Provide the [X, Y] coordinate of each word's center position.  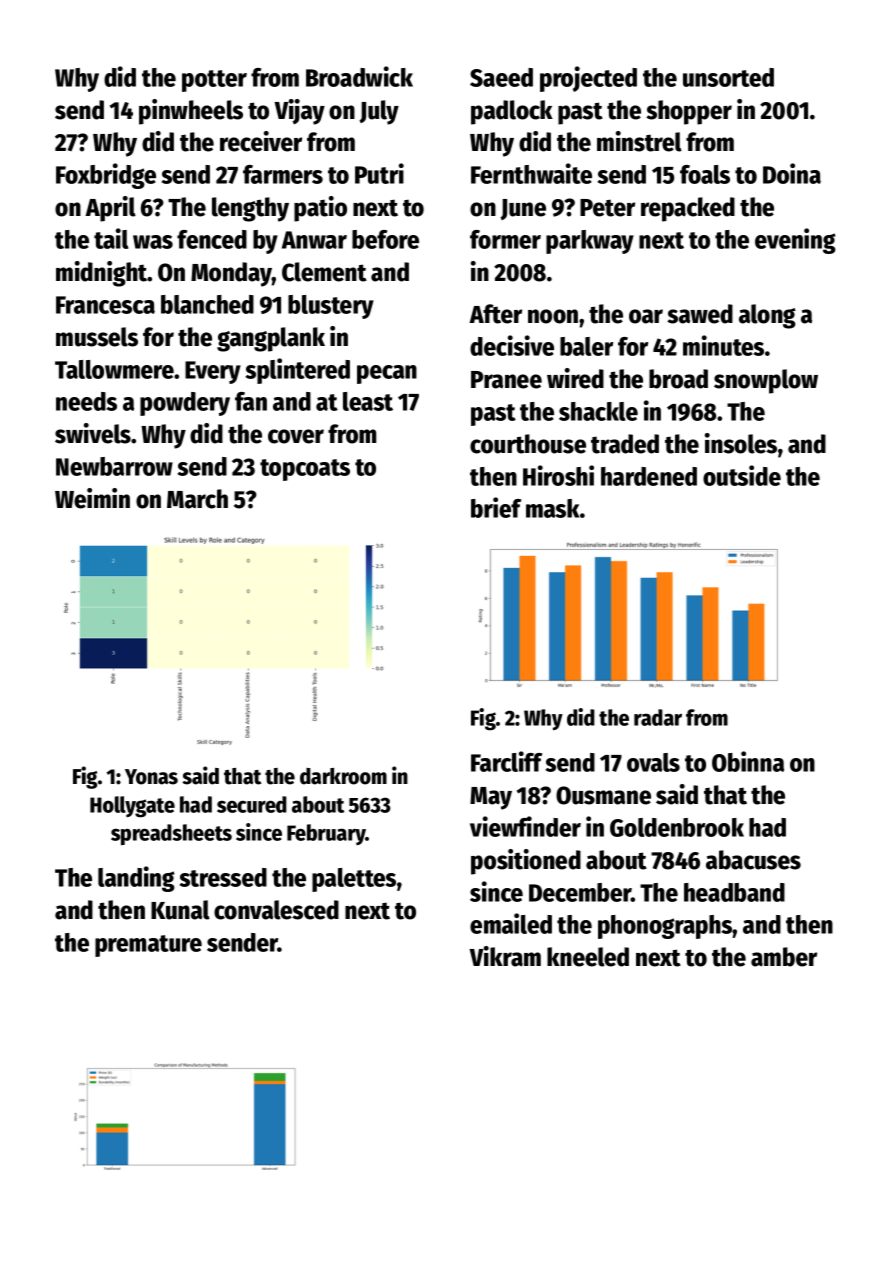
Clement [324, 272]
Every [213, 372]
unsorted [728, 77]
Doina [792, 173]
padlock [512, 112]
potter [214, 81]
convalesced [276, 910]
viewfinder [525, 826]
